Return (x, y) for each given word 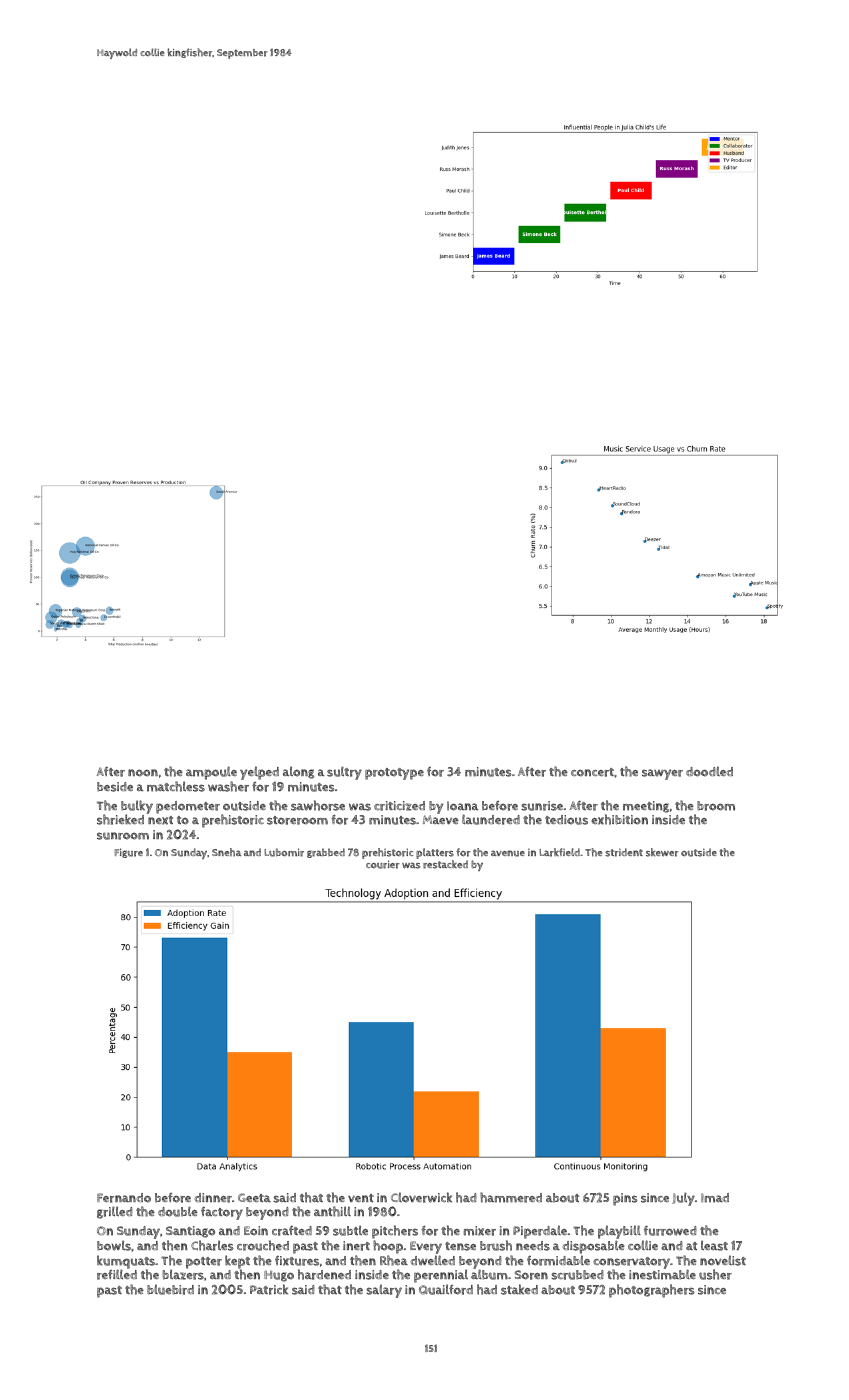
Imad (715, 1198)
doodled (709, 771)
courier (383, 864)
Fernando (124, 1198)
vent (361, 1198)
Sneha (227, 852)
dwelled (432, 1260)
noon (143, 773)
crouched (263, 1245)
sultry (344, 773)
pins (625, 1199)
